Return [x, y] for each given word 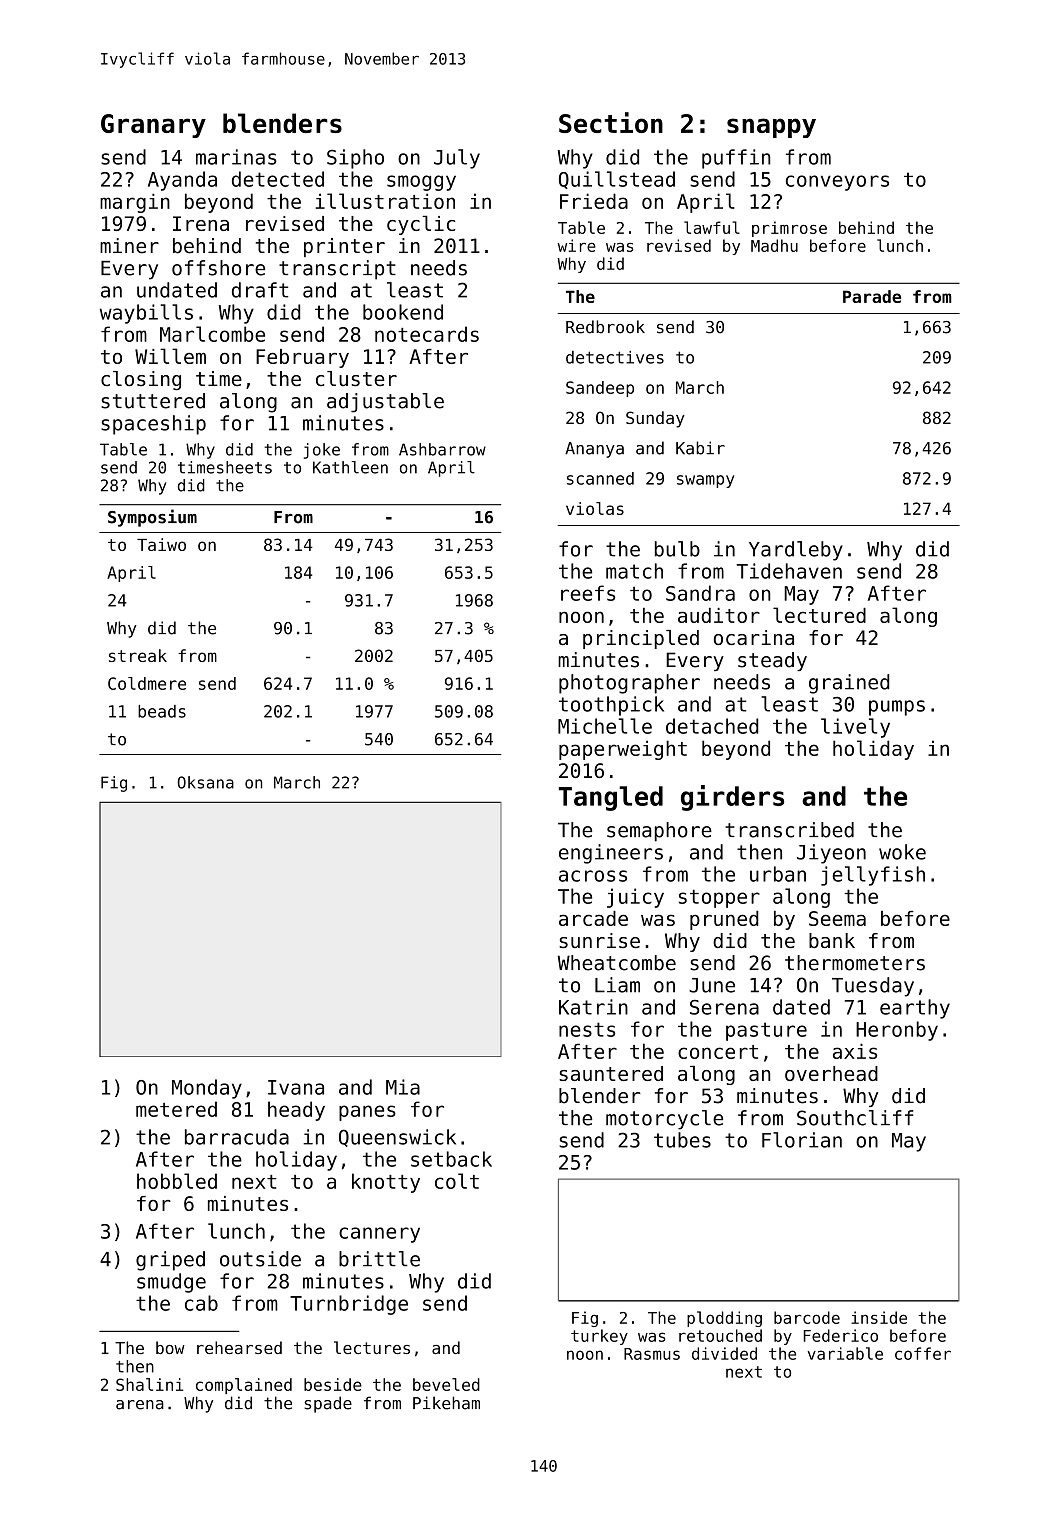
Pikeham [446, 1403]
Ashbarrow [442, 449]
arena [140, 1405]
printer [344, 247]
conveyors [837, 183]
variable [845, 1353]
